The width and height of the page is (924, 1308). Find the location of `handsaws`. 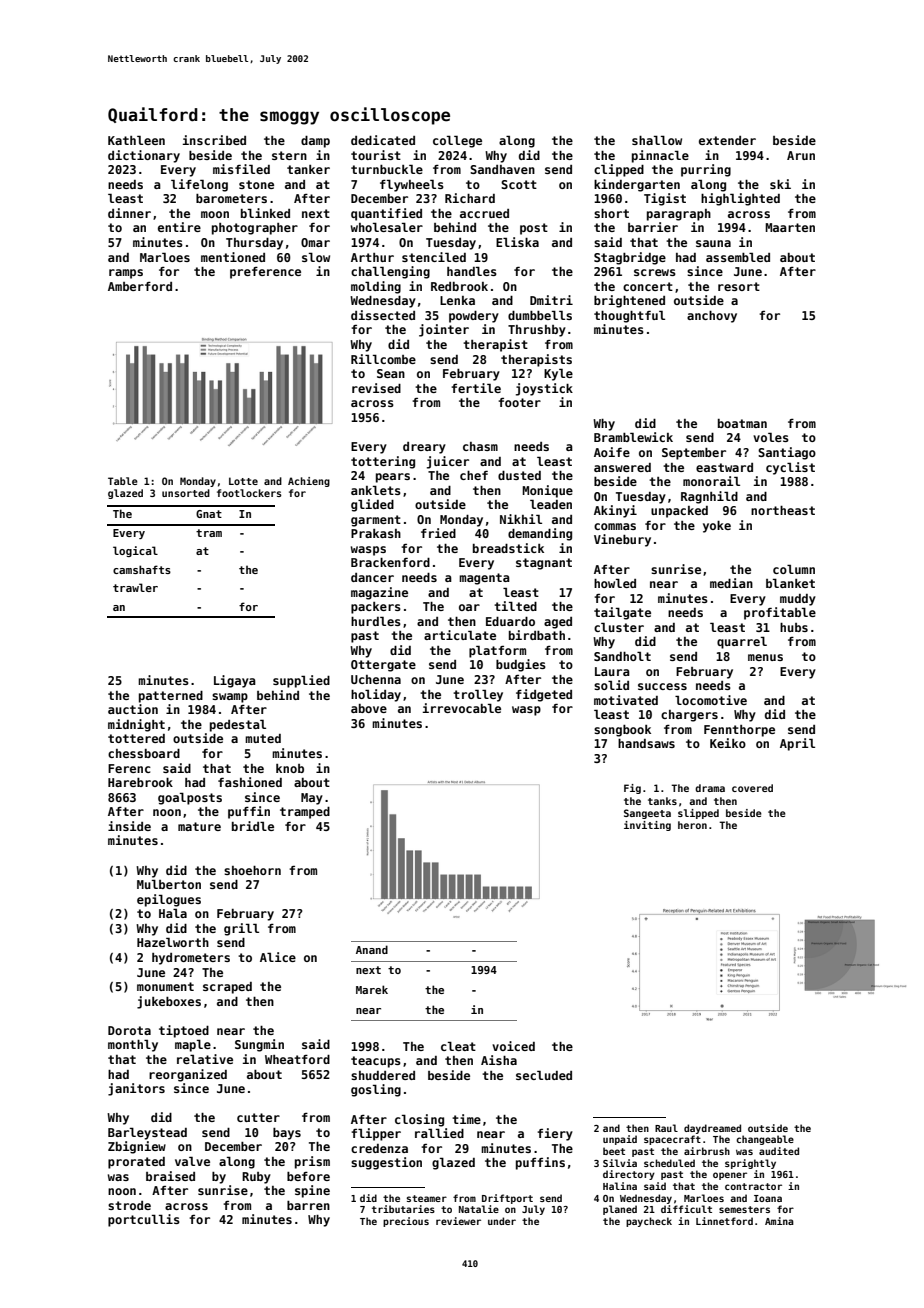

handsaws is located at coordinates (646, 743).
